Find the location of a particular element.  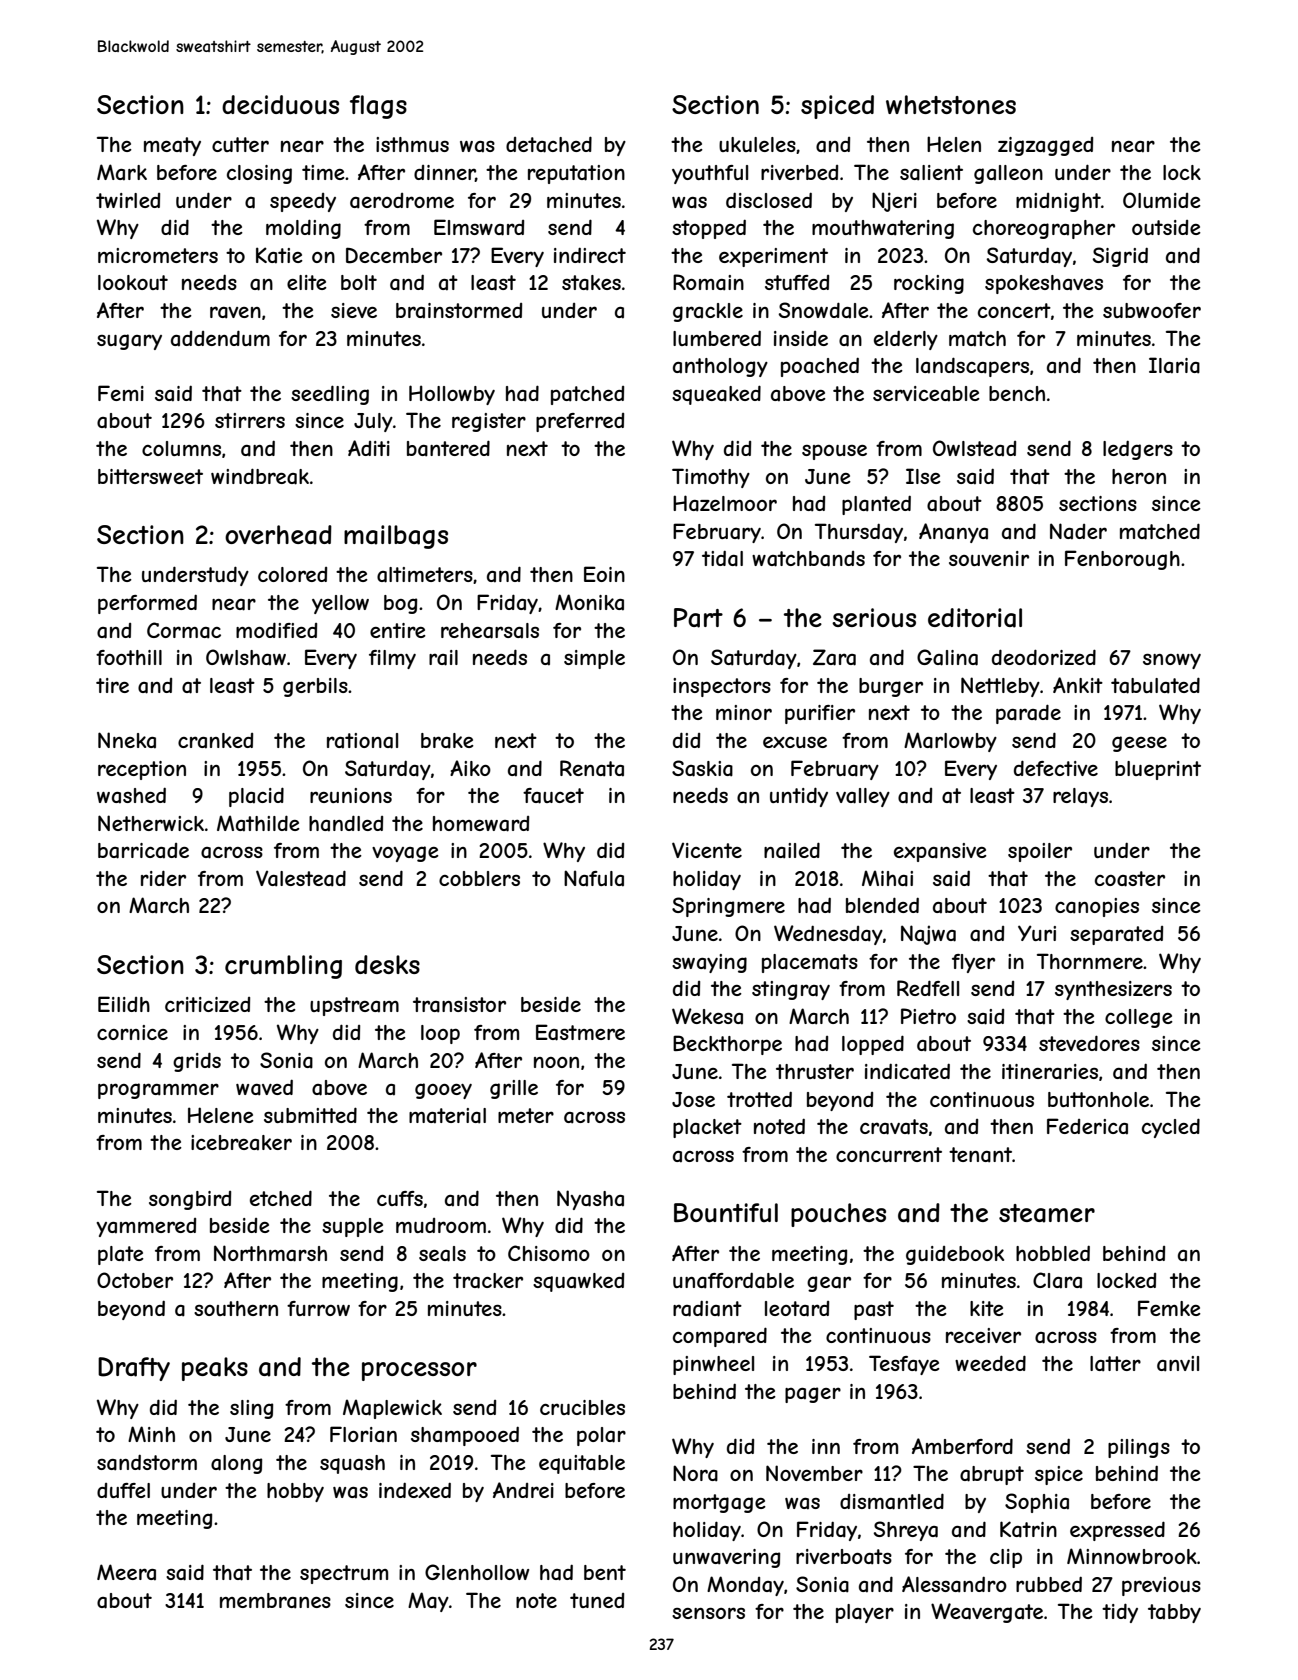

deciduous is located at coordinates (280, 105).
